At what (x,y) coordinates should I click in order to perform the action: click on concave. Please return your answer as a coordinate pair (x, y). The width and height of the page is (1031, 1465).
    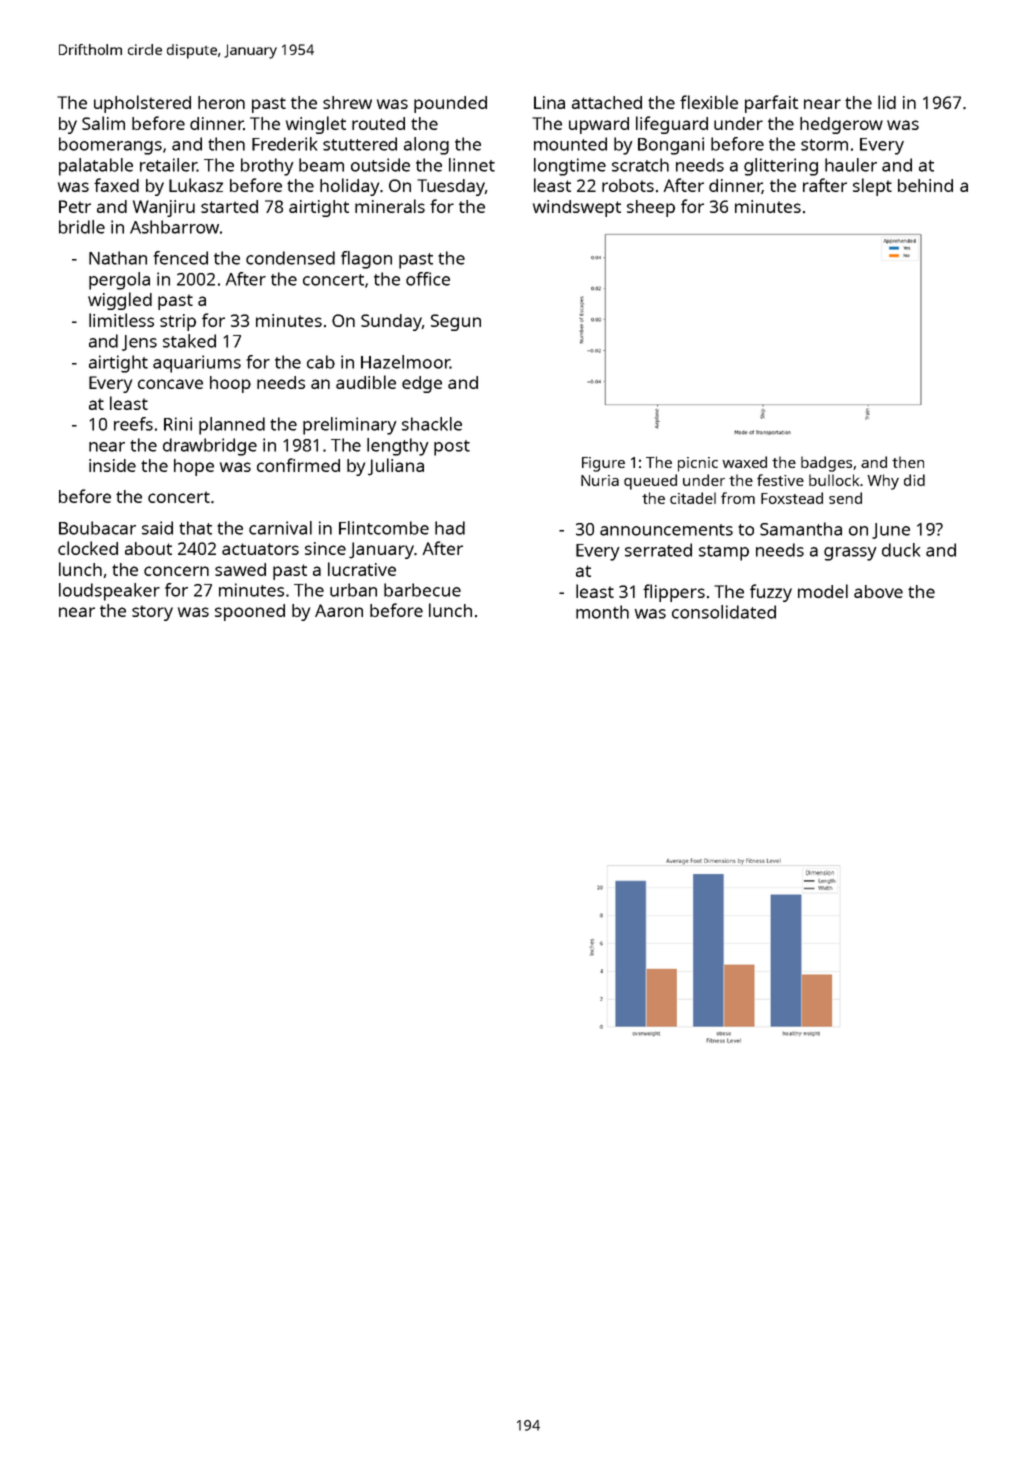
    Looking at the image, I should click on (170, 384).
